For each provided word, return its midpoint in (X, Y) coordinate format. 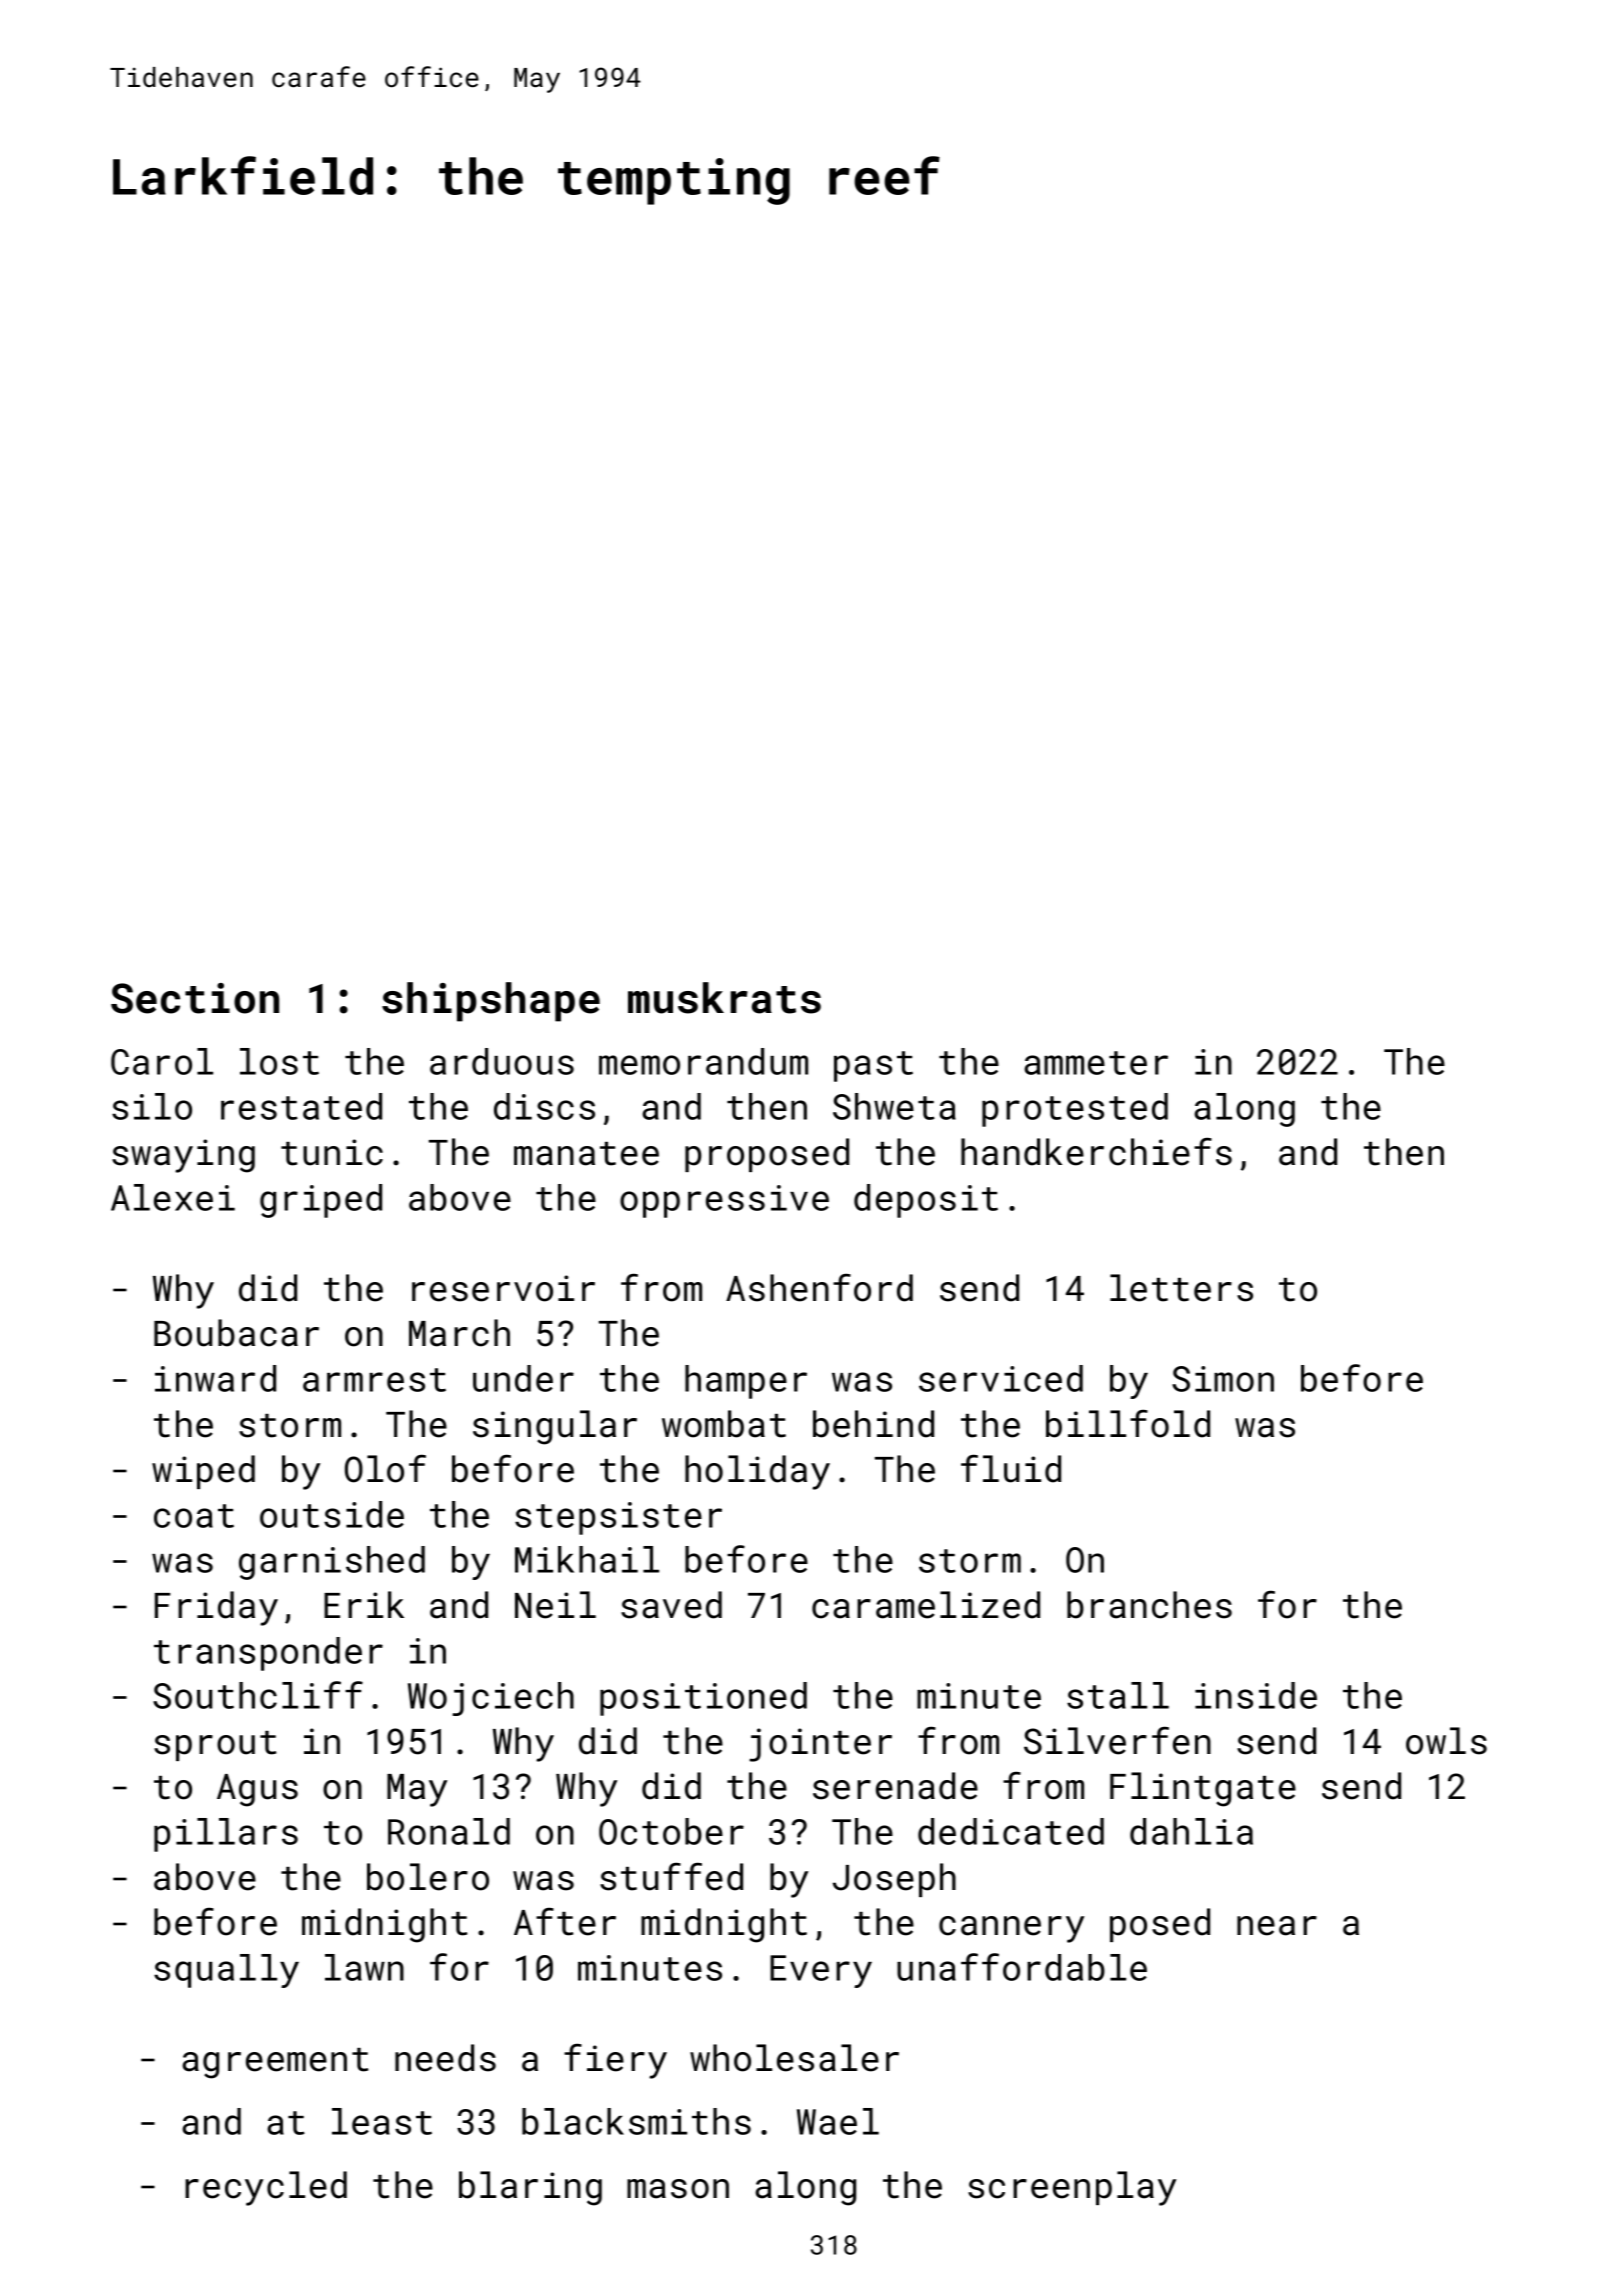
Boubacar (236, 1333)
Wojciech (491, 1699)
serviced (1001, 1378)
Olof (385, 1468)
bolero (428, 1877)
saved (671, 1605)
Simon (1223, 1379)
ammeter (1096, 1063)
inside (1256, 1695)
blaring (530, 2188)
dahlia (1191, 1831)
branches (1149, 1605)
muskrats (724, 998)
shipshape (491, 1002)
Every (821, 1971)
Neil (555, 1605)
